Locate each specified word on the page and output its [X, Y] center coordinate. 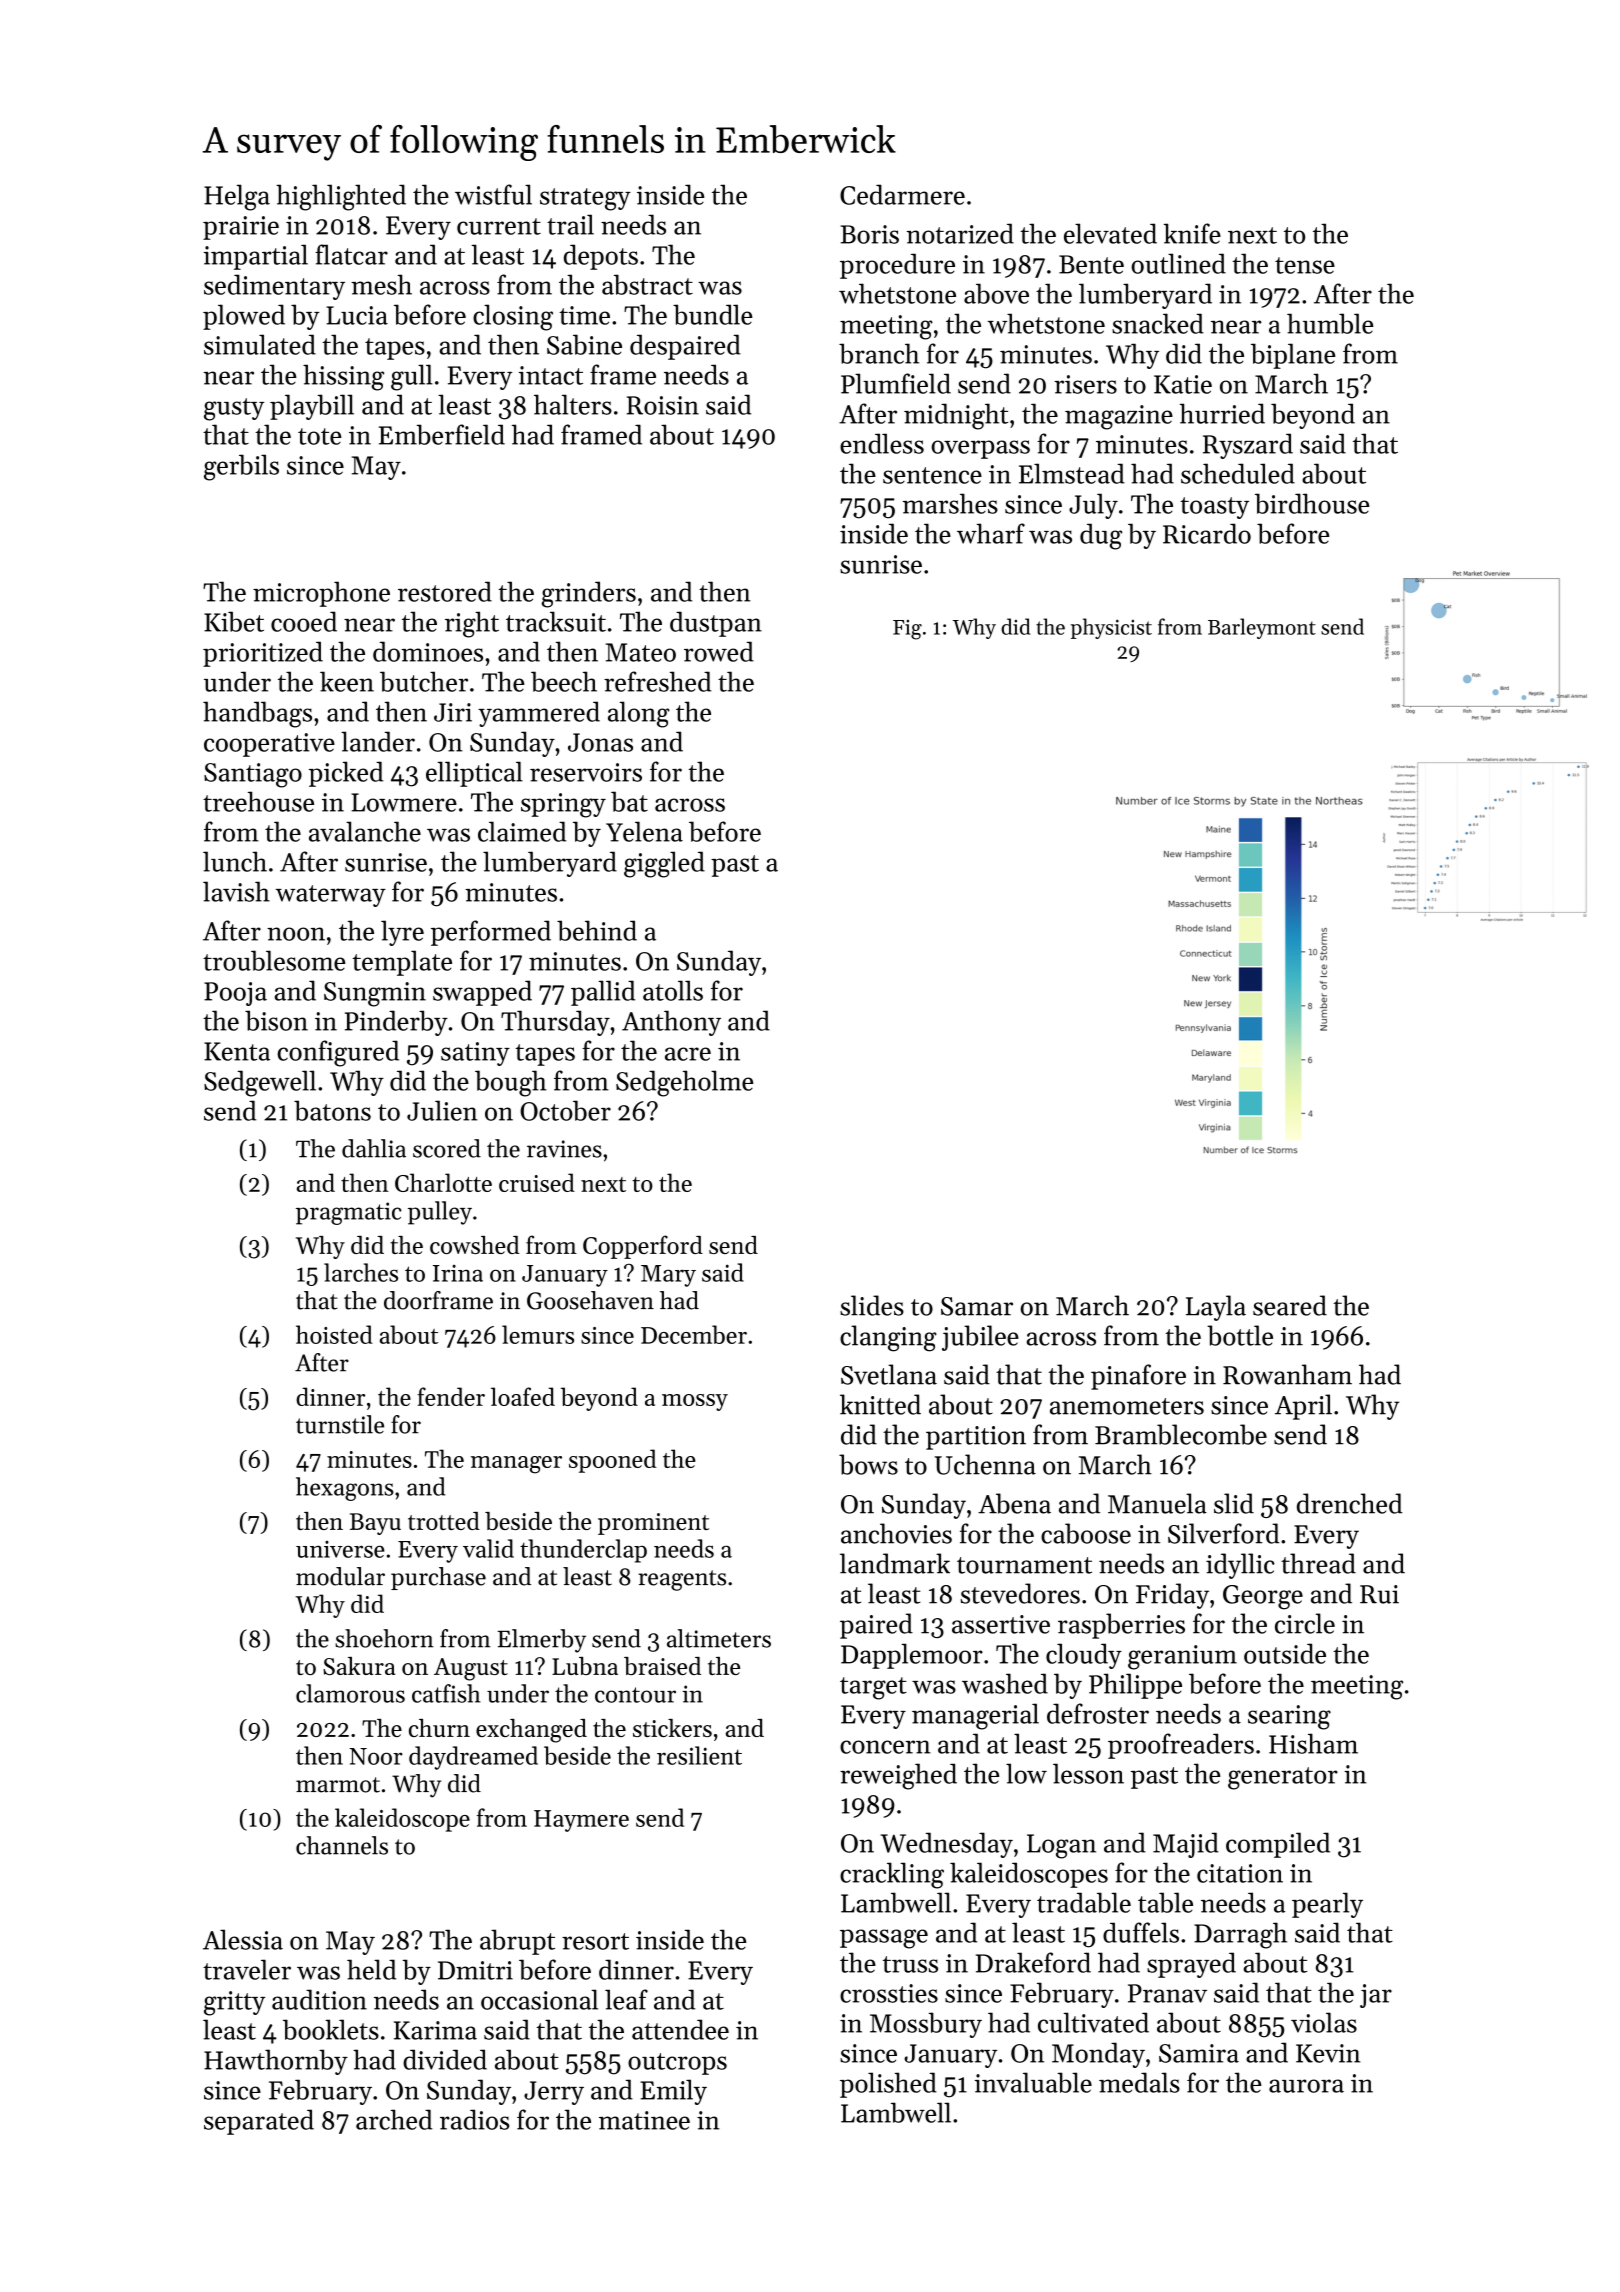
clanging [888, 1338]
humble [1330, 323]
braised [662, 1666]
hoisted [334, 1334]
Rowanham [1287, 1374]
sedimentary [274, 287]
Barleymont [1262, 628]
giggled [664, 864]
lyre [402, 933]
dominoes [428, 651]
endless [882, 443]
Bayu [375, 1524]
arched [394, 2119]
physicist [1111, 628]
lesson [1088, 1773]
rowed [719, 651]
